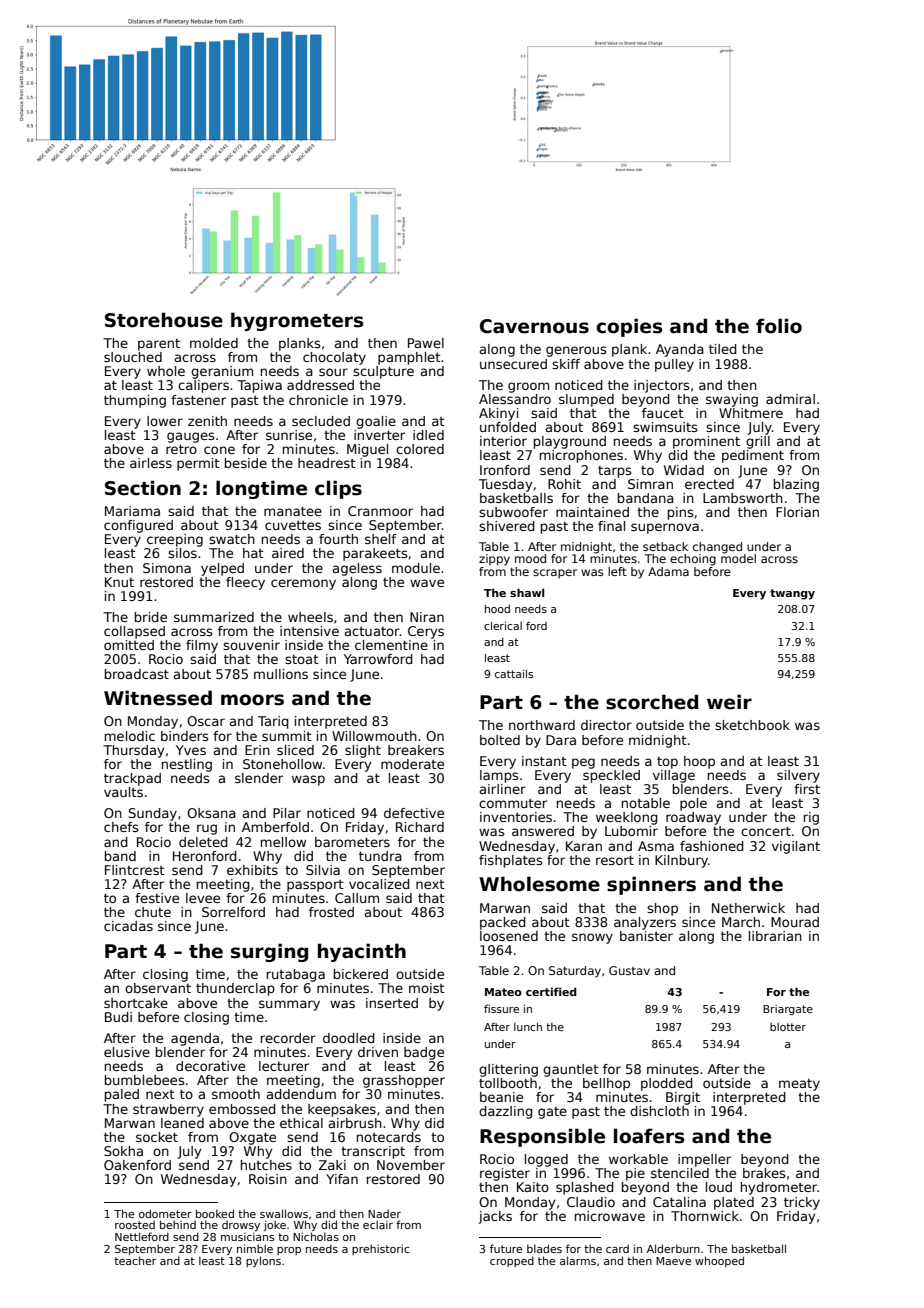 This screenshot has height=1308, width=924. I want to click on transcript, so click(373, 1152).
